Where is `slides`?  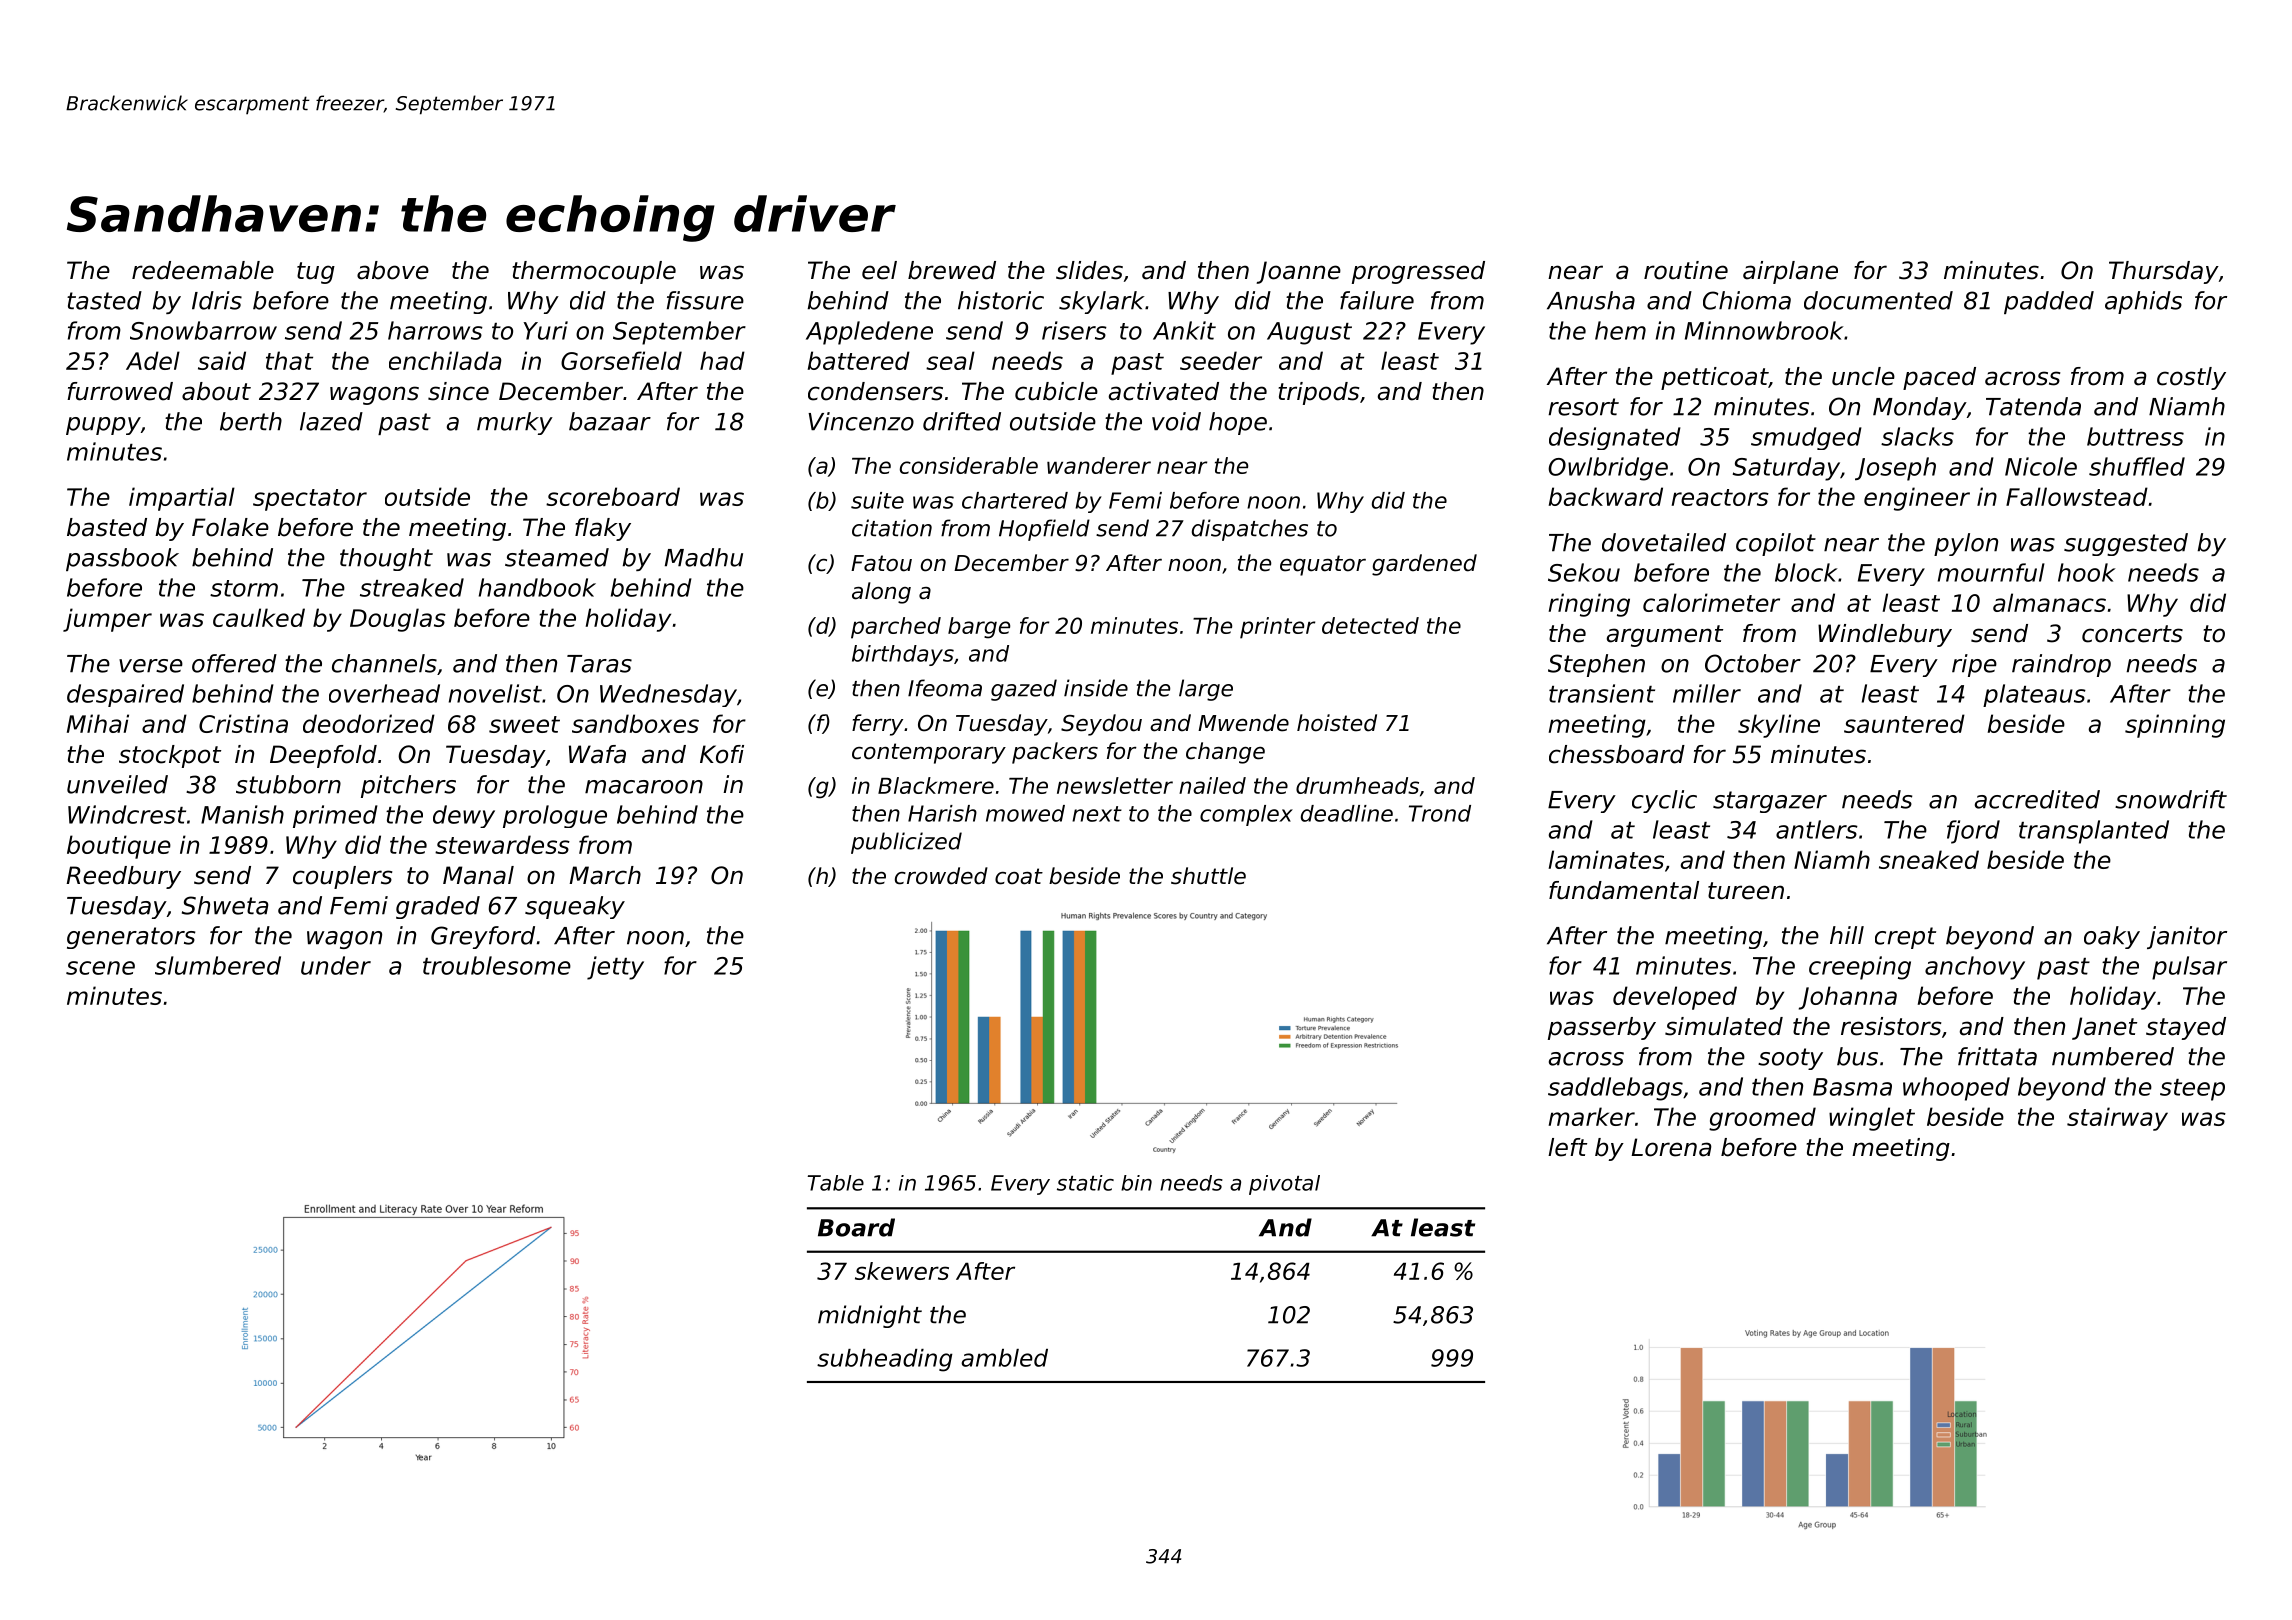 slides is located at coordinates (1089, 270).
